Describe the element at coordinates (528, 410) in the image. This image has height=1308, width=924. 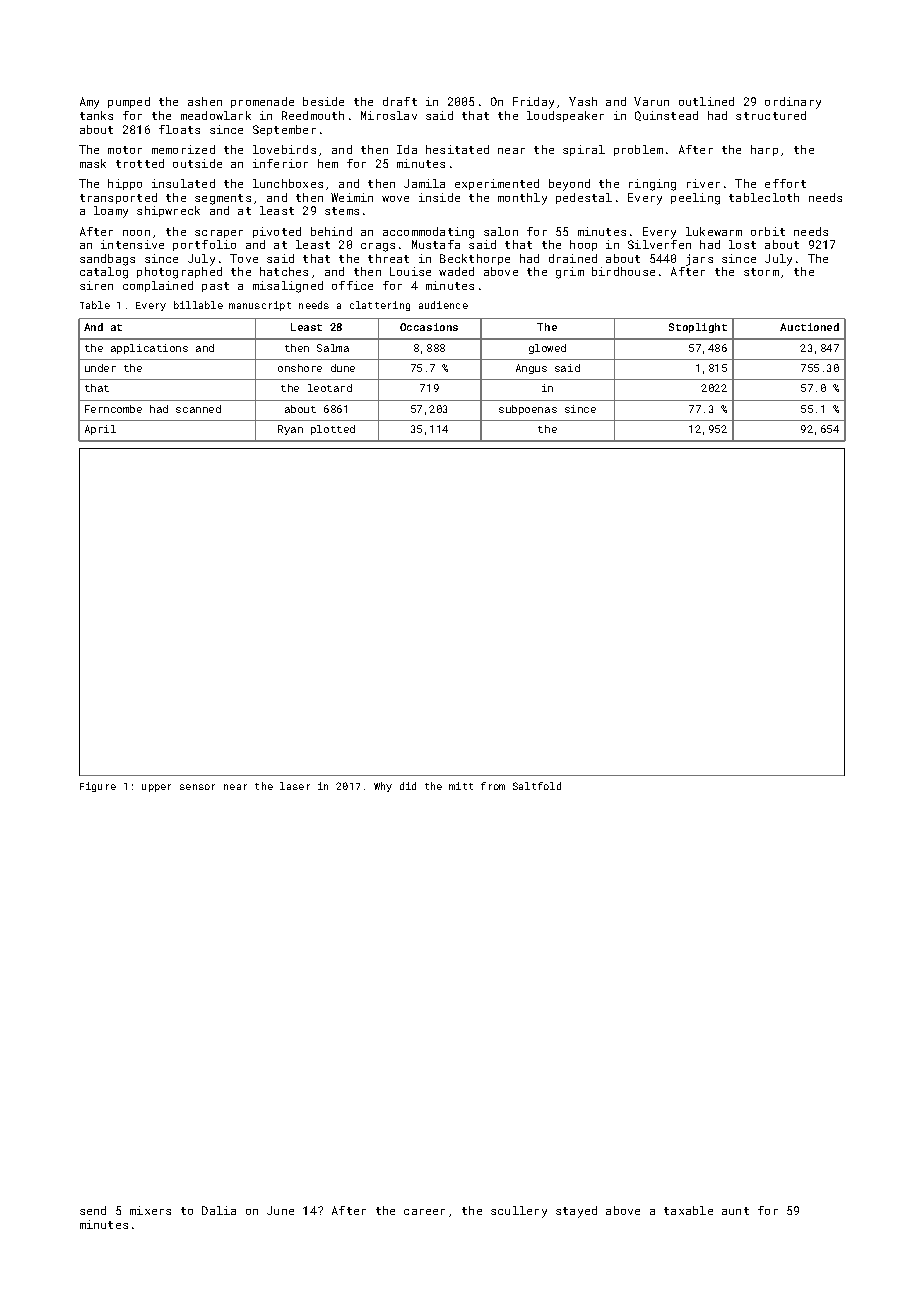
I see `subpoenas` at that location.
